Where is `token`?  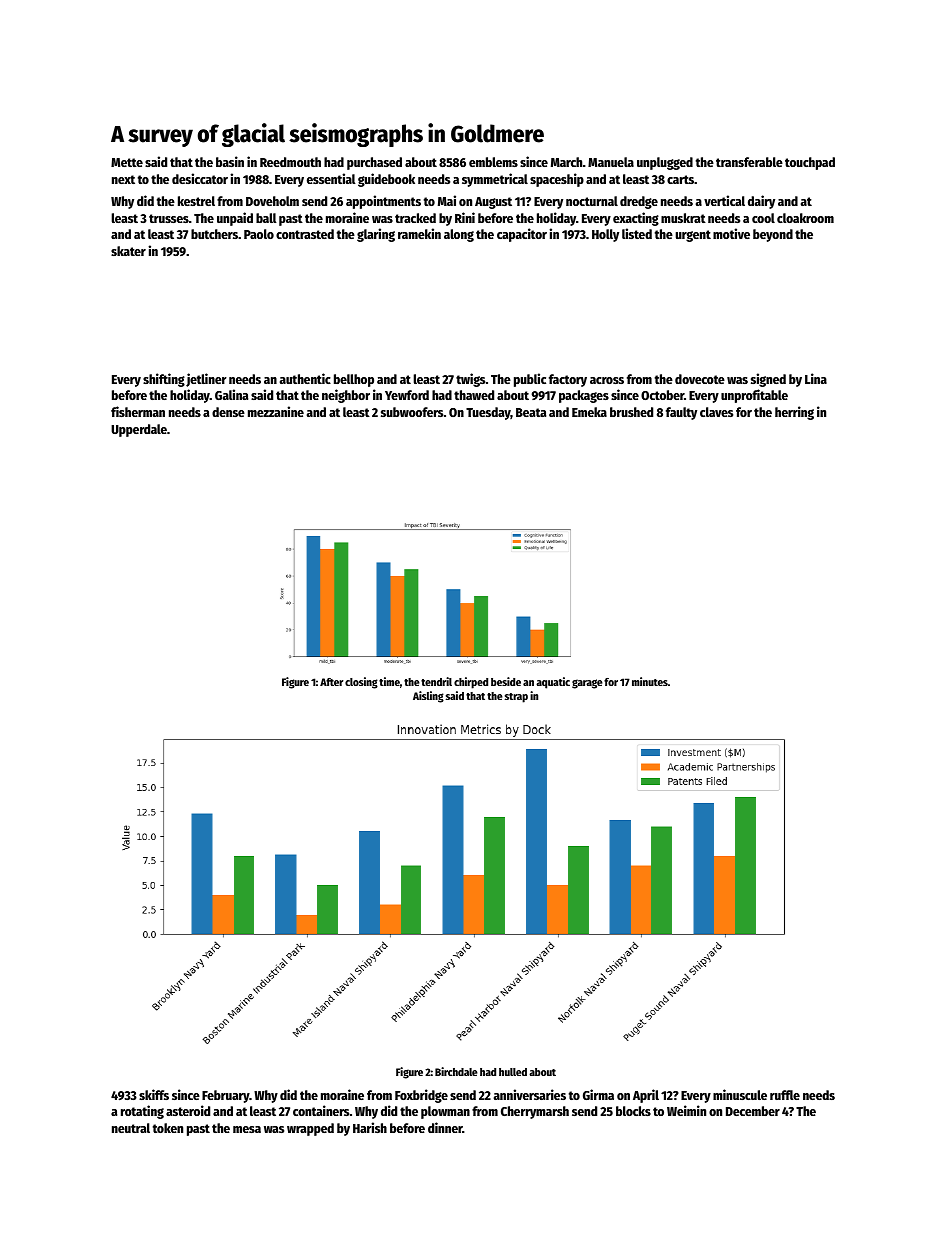
token is located at coordinates (168, 1128).
